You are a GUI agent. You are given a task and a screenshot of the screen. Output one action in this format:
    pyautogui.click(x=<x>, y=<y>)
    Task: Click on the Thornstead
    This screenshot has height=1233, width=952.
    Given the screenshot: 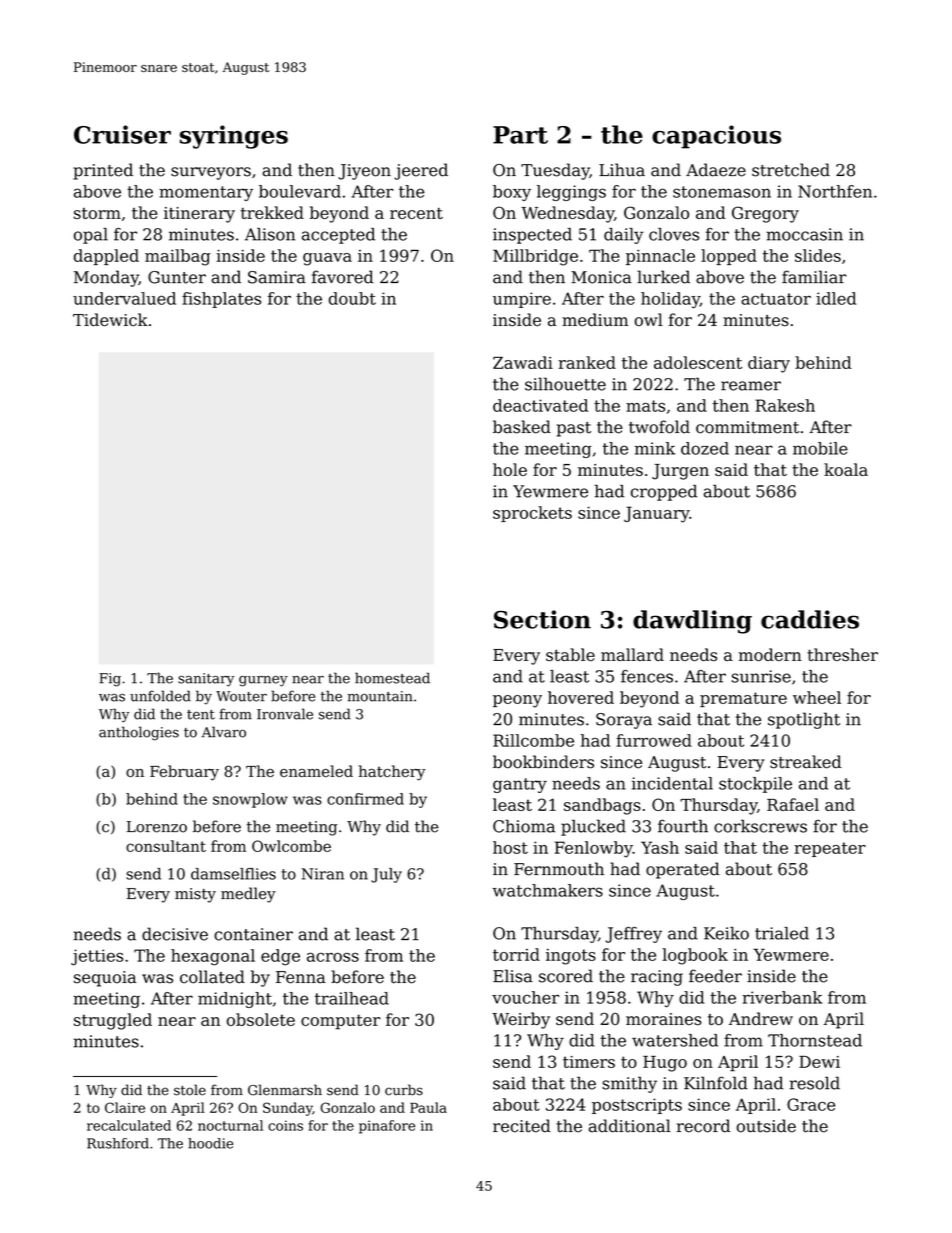 What is the action you would take?
    pyautogui.click(x=815, y=1040)
